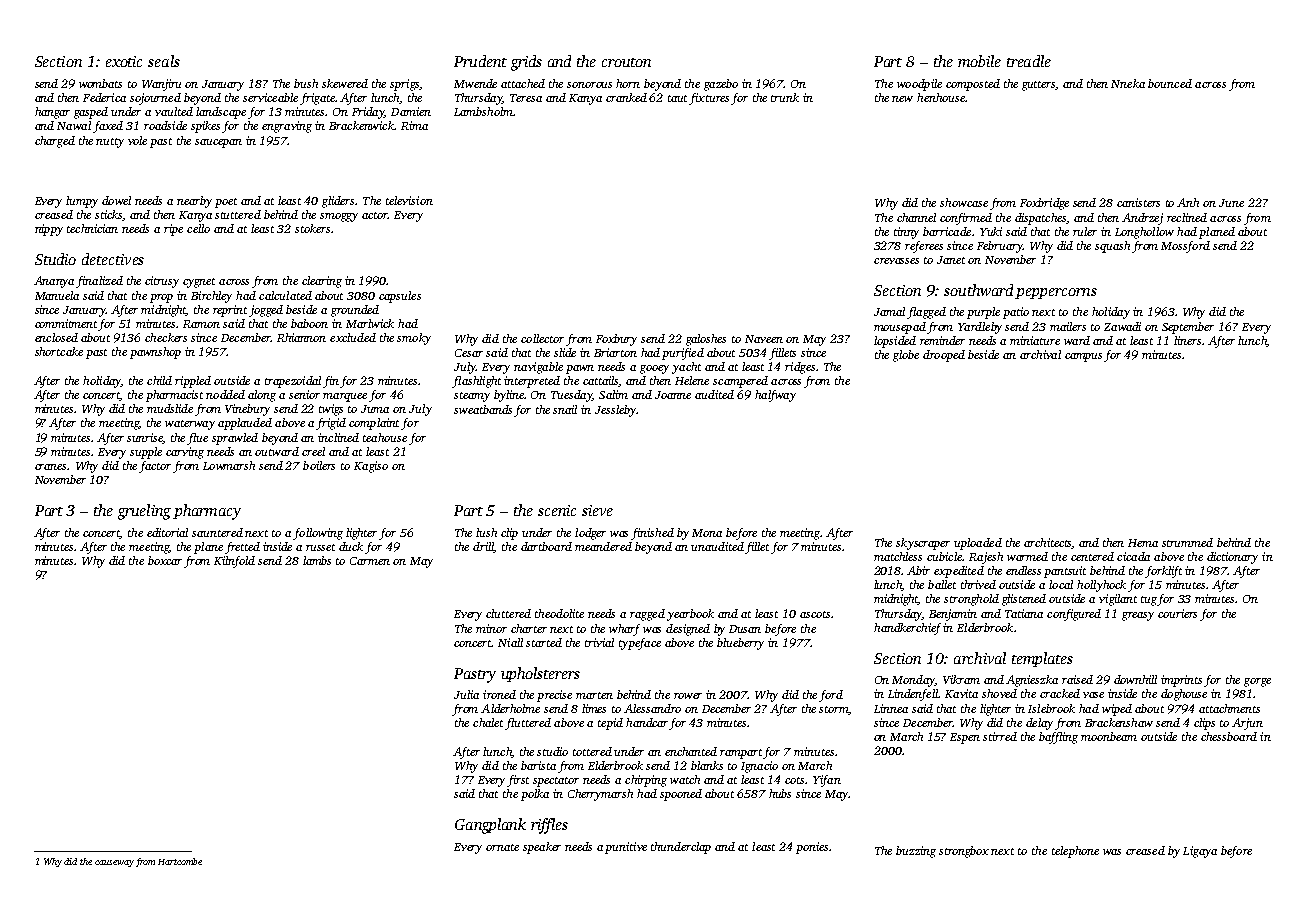 The width and height of the page is (1308, 924). What do you see at coordinates (166, 337) in the page?
I see `checkers` at bounding box center [166, 337].
